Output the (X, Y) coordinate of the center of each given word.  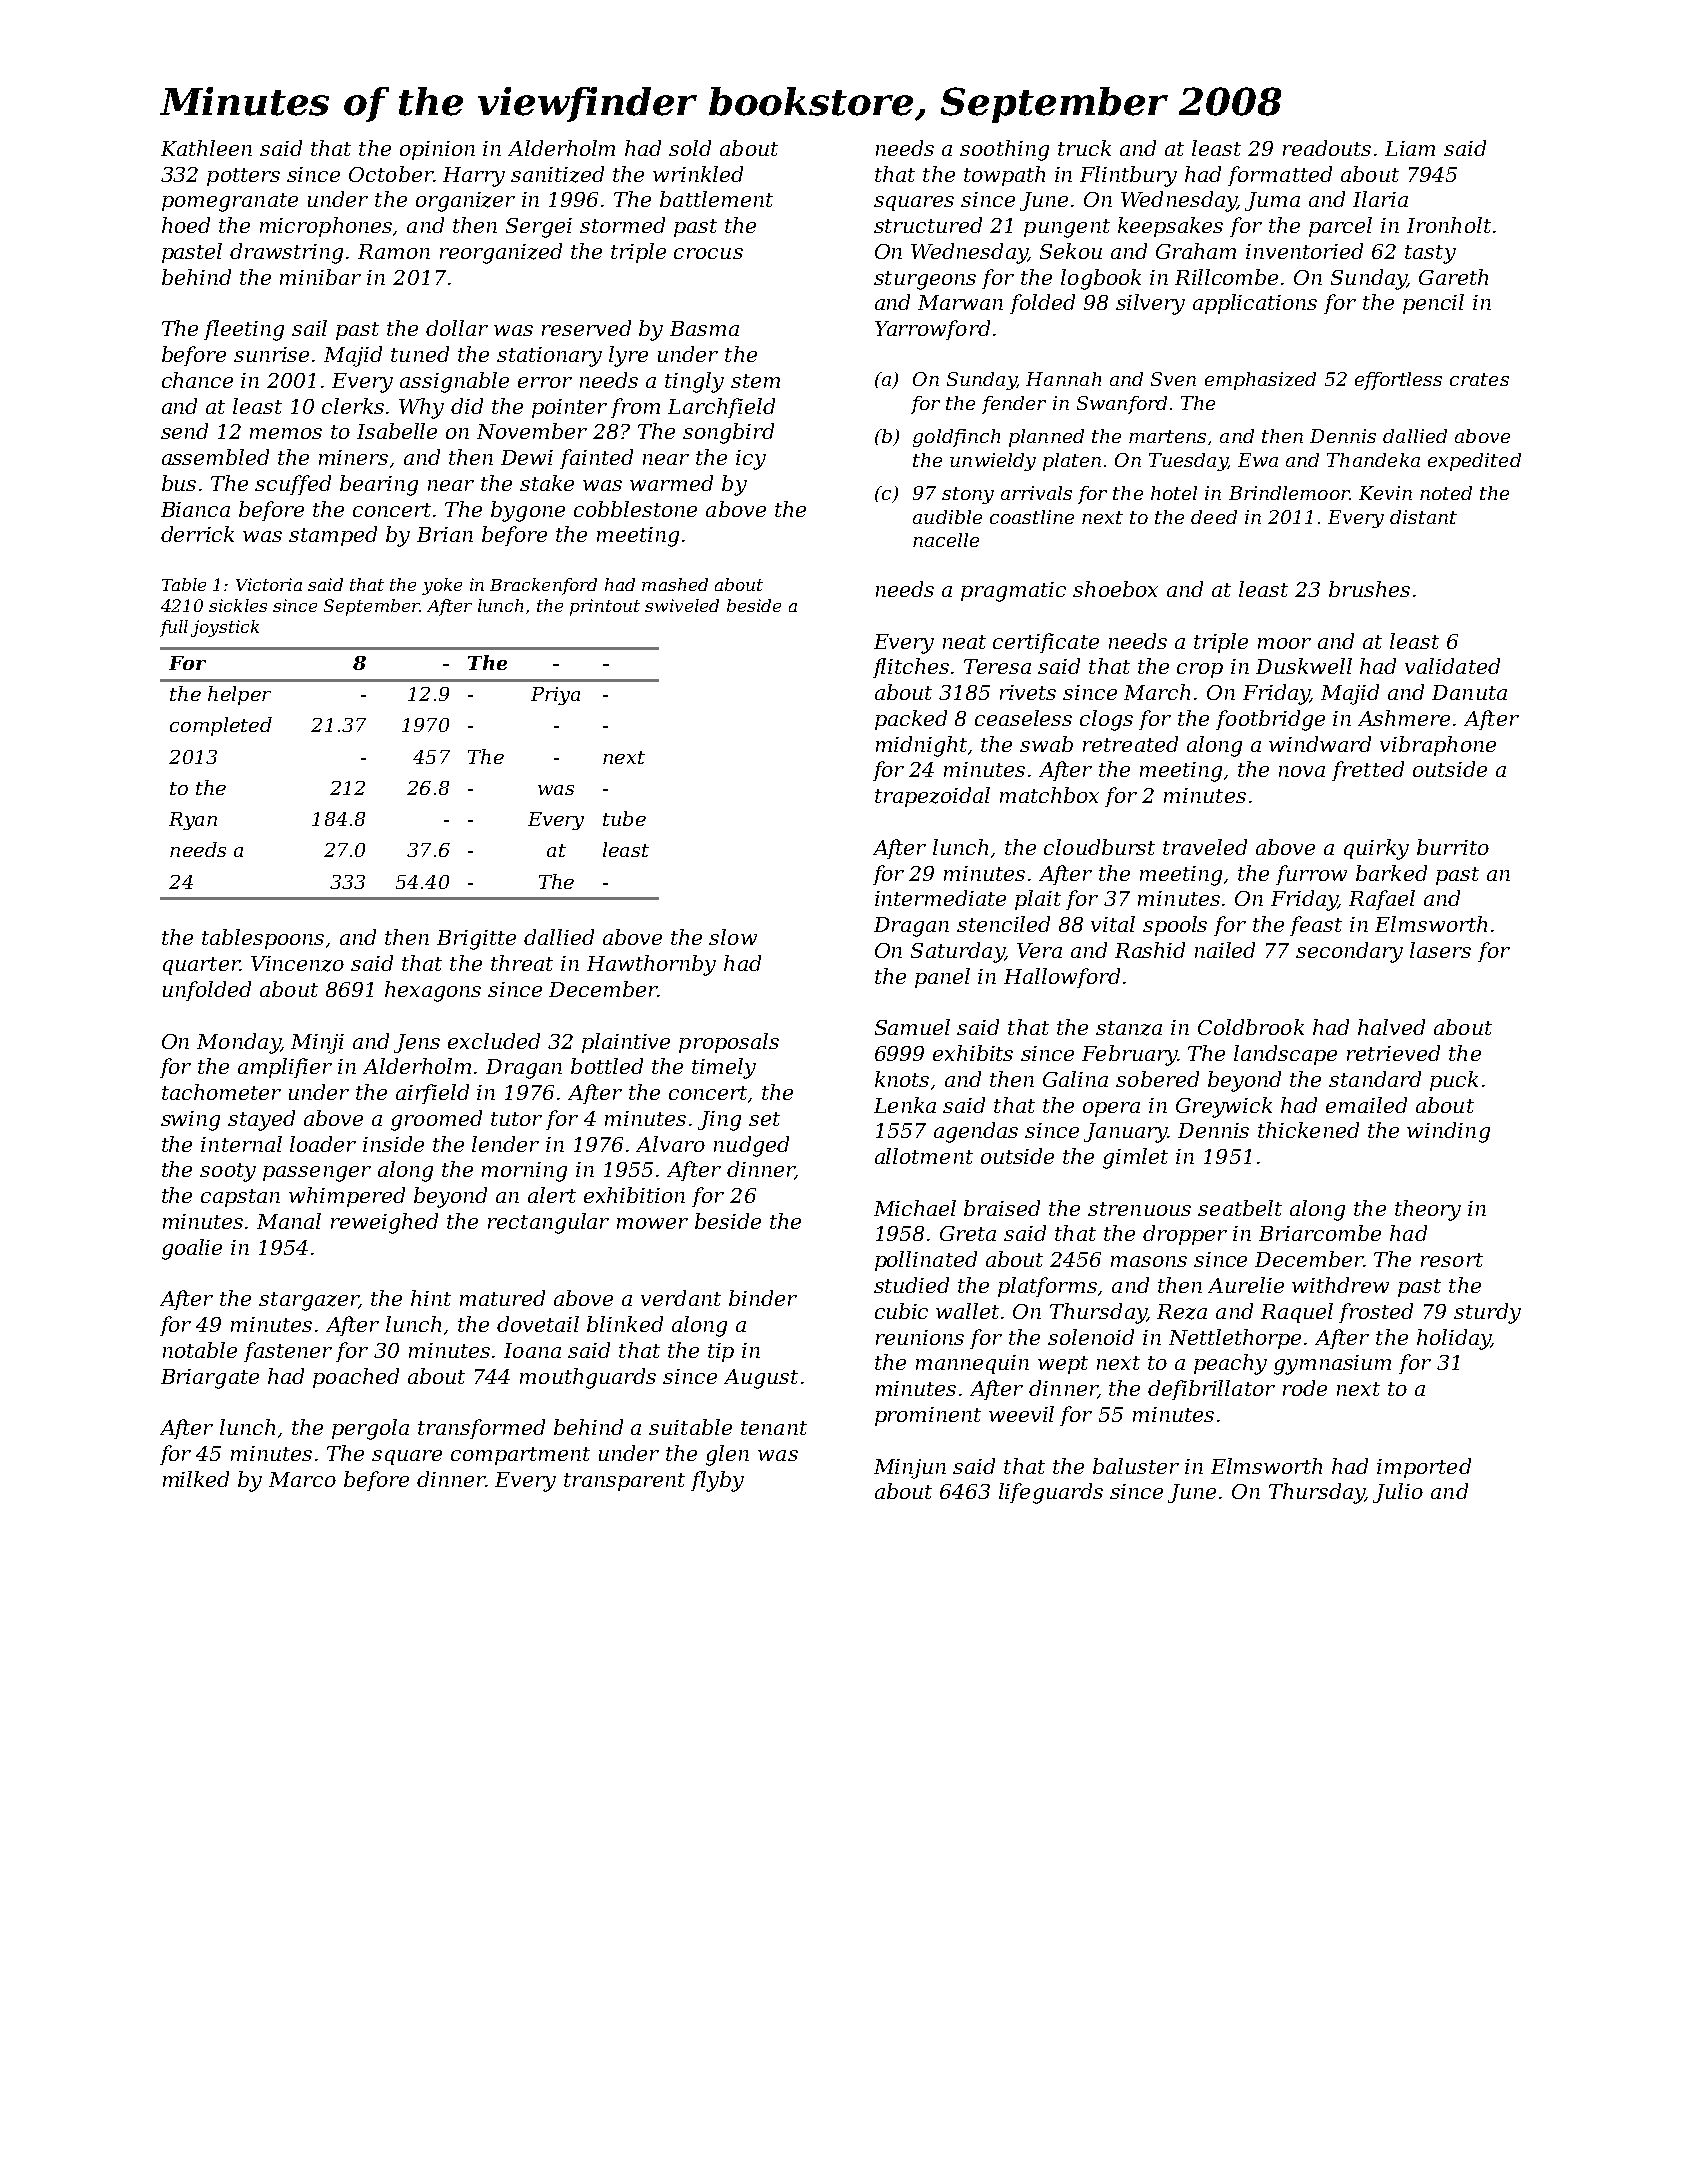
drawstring (286, 253)
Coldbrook (1251, 1027)
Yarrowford (932, 330)
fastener (288, 1352)
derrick (197, 534)
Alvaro (670, 1144)
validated (1452, 666)
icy (751, 460)
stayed (261, 1120)
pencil (1433, 304)
